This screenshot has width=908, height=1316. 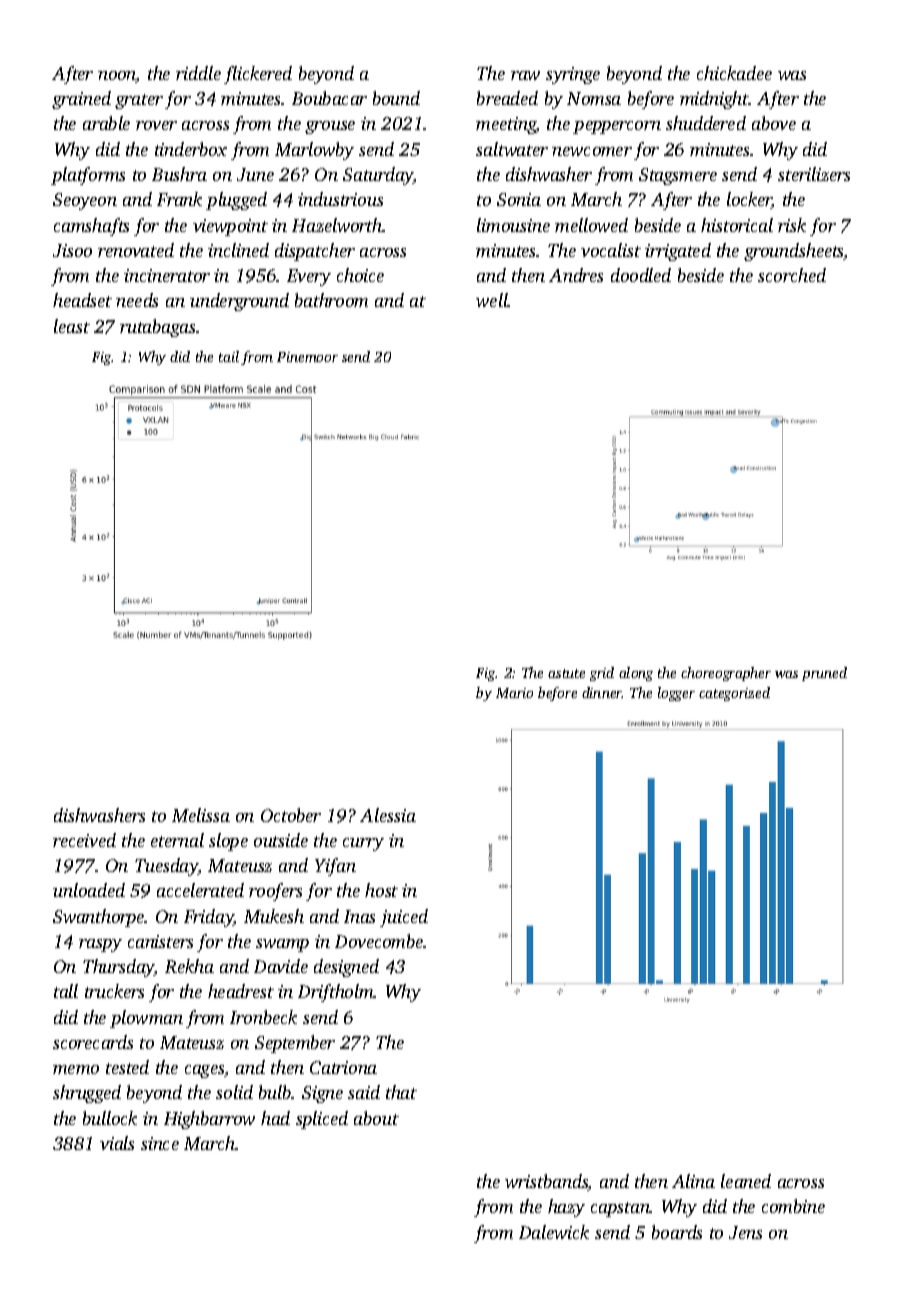 What do you see at coordinates (514, 693) in the screenshot?
I see `Mario` at bounding box center [514, 693].
